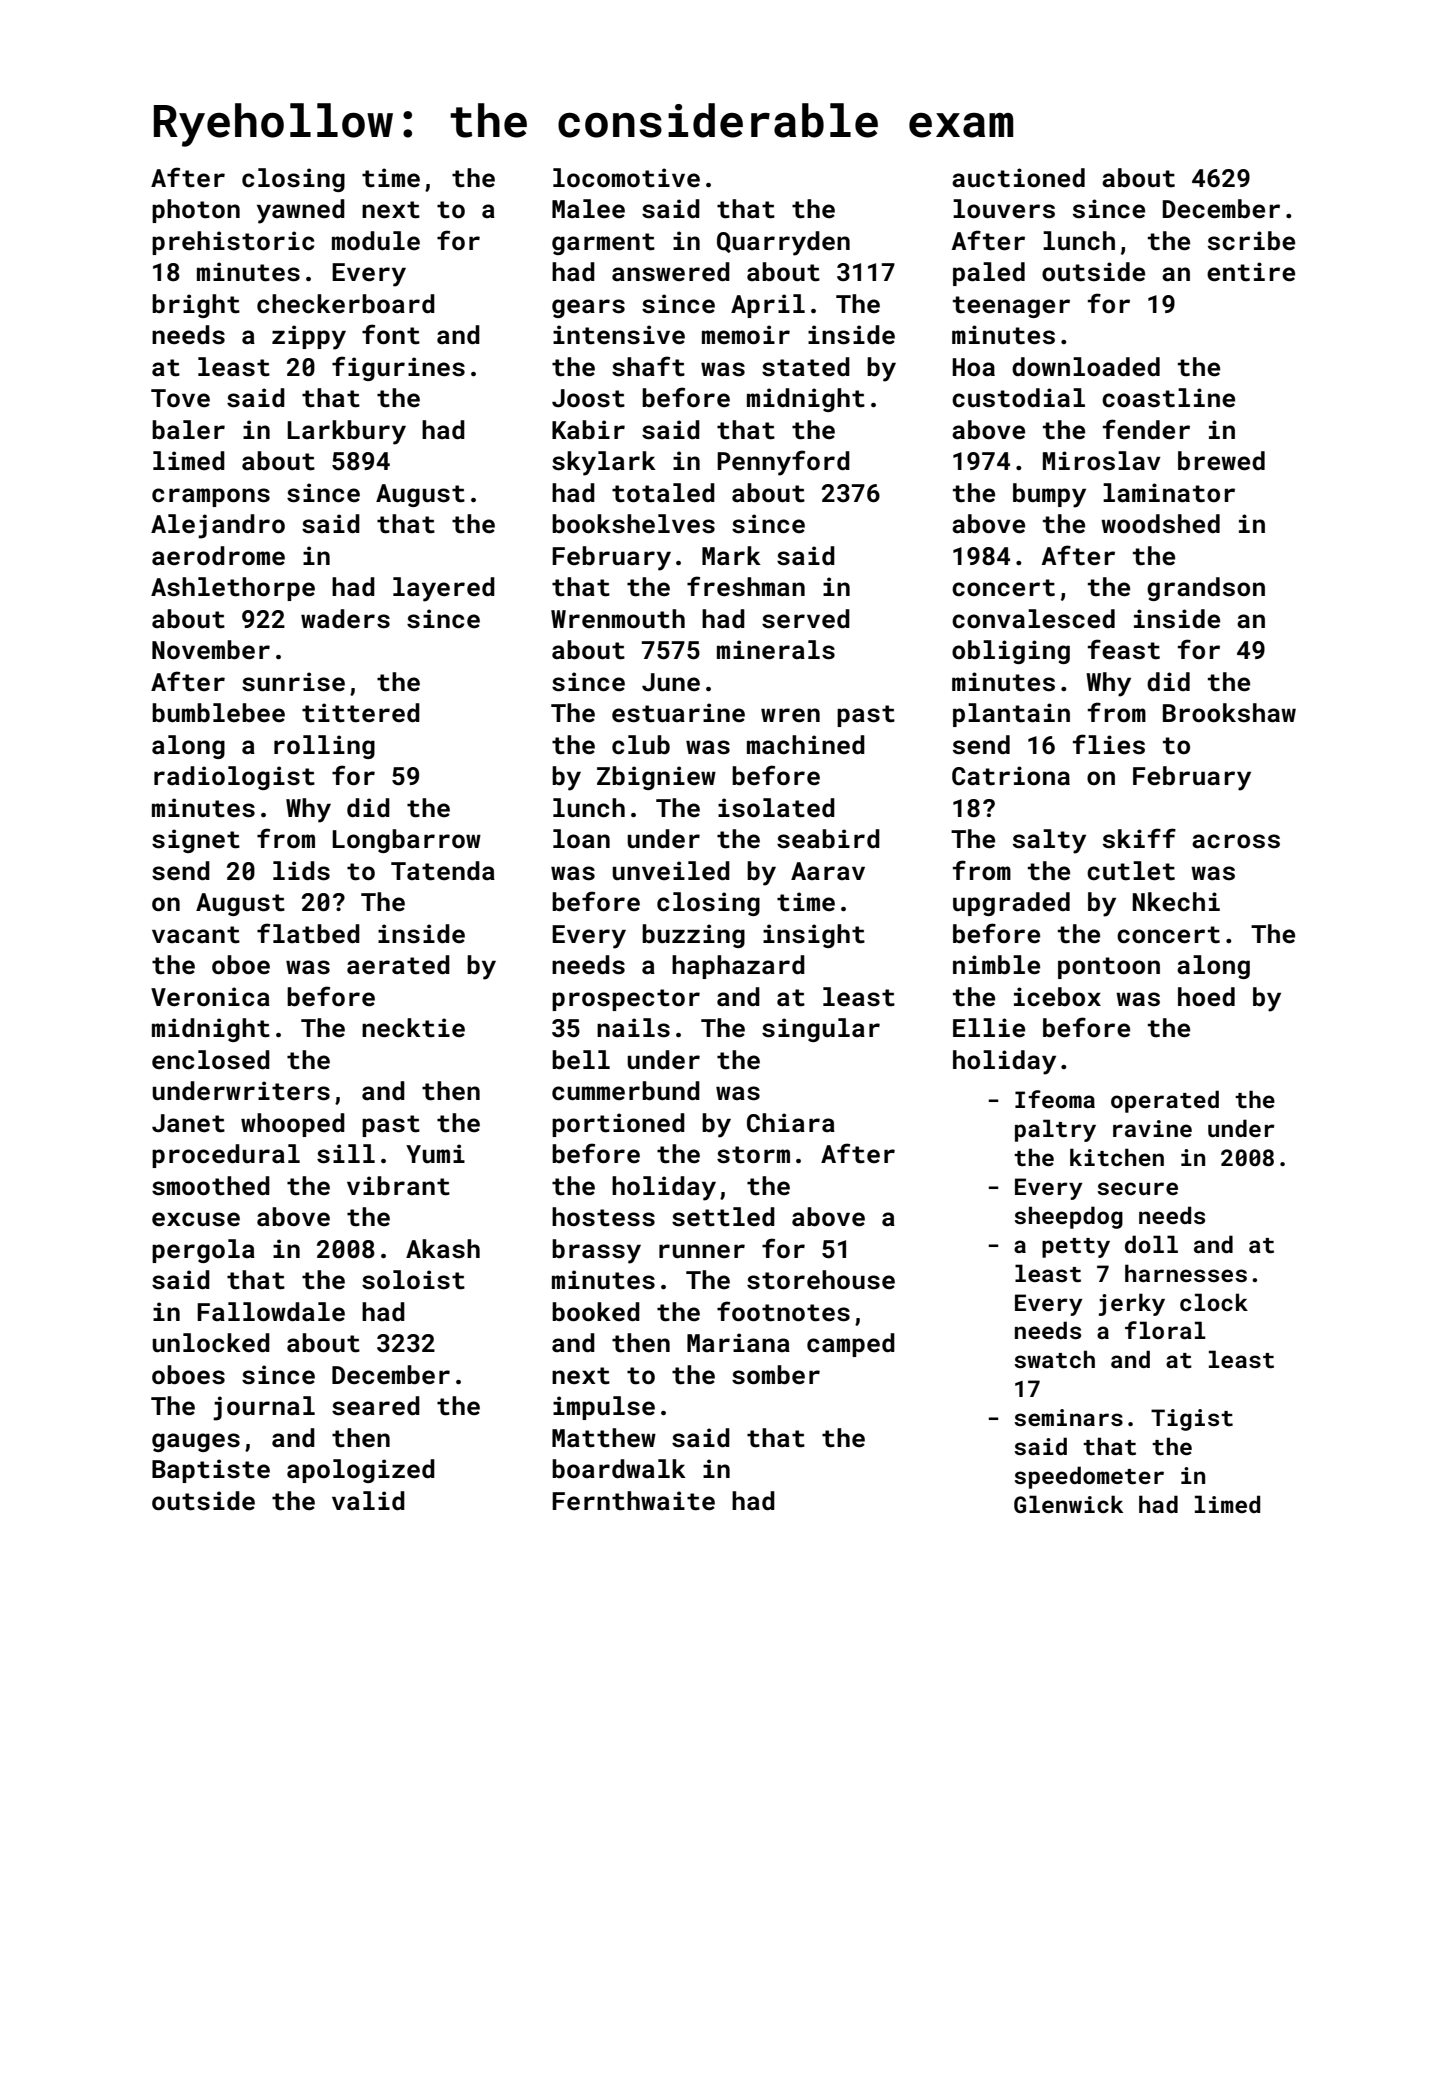  I want to click on grandson, so click(1206, 589).
